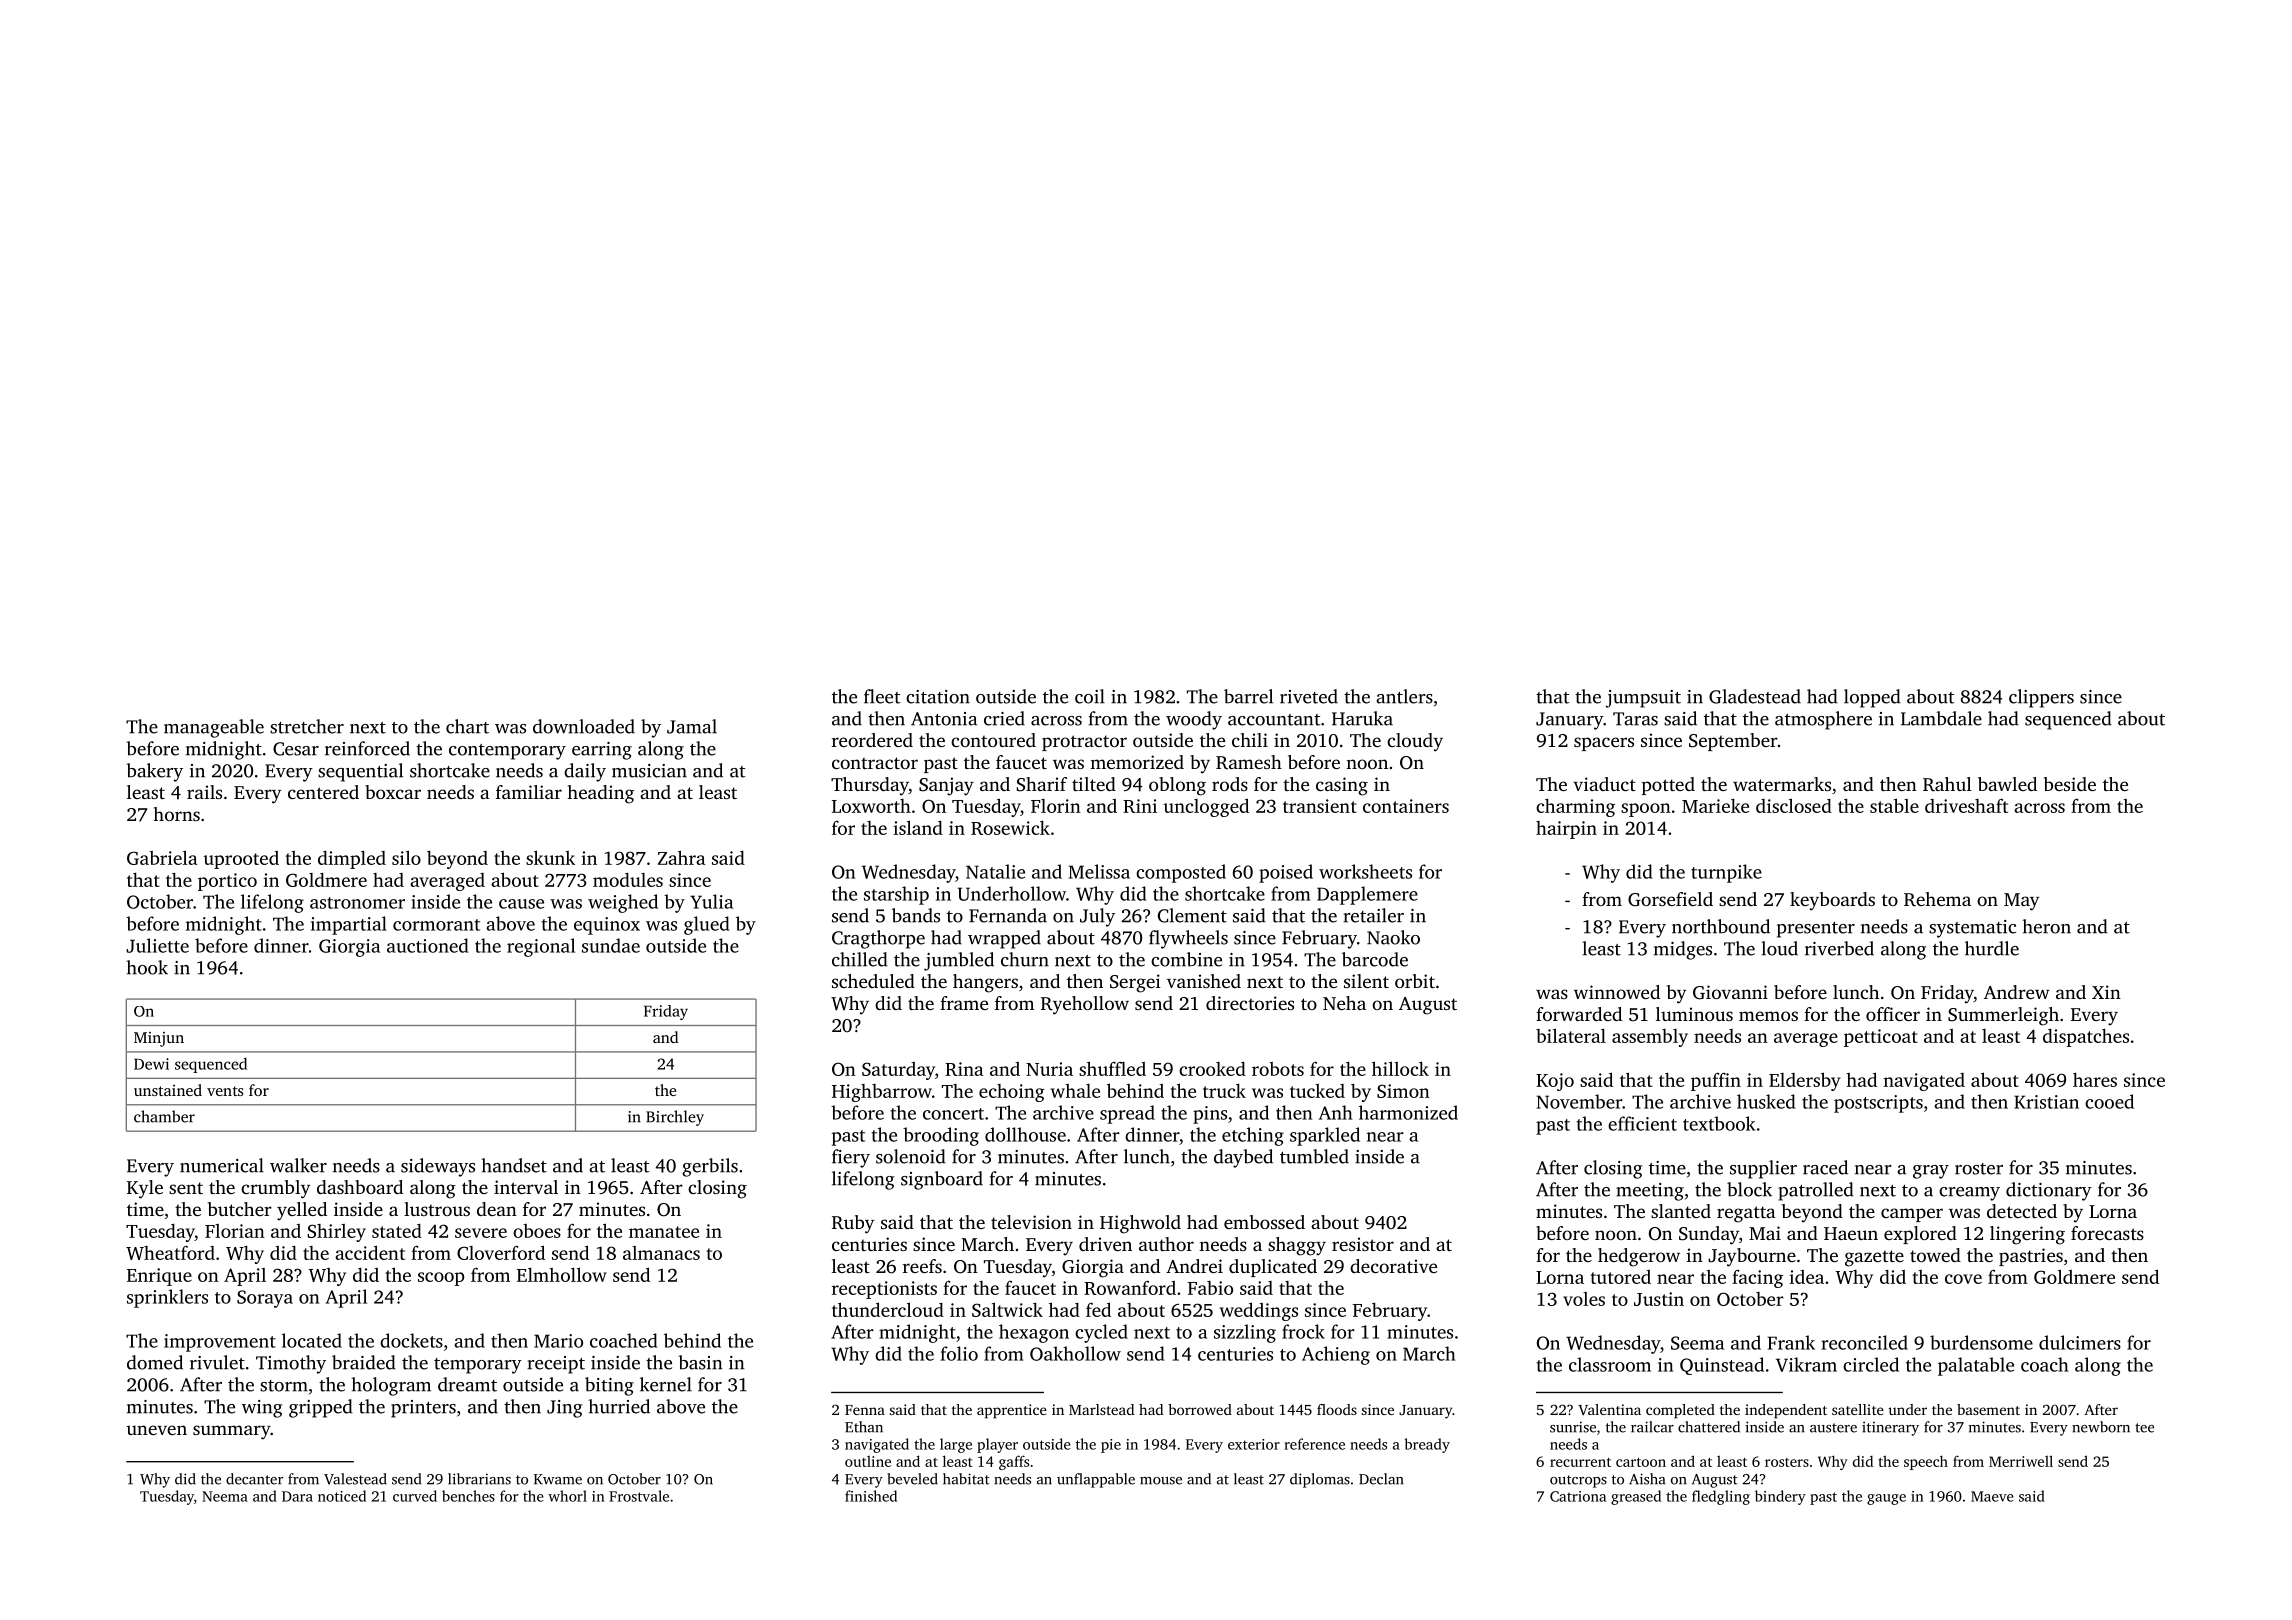  Describe the element at coordinates (1367, 895) in the image. I see `Dapplemere` at that location.
